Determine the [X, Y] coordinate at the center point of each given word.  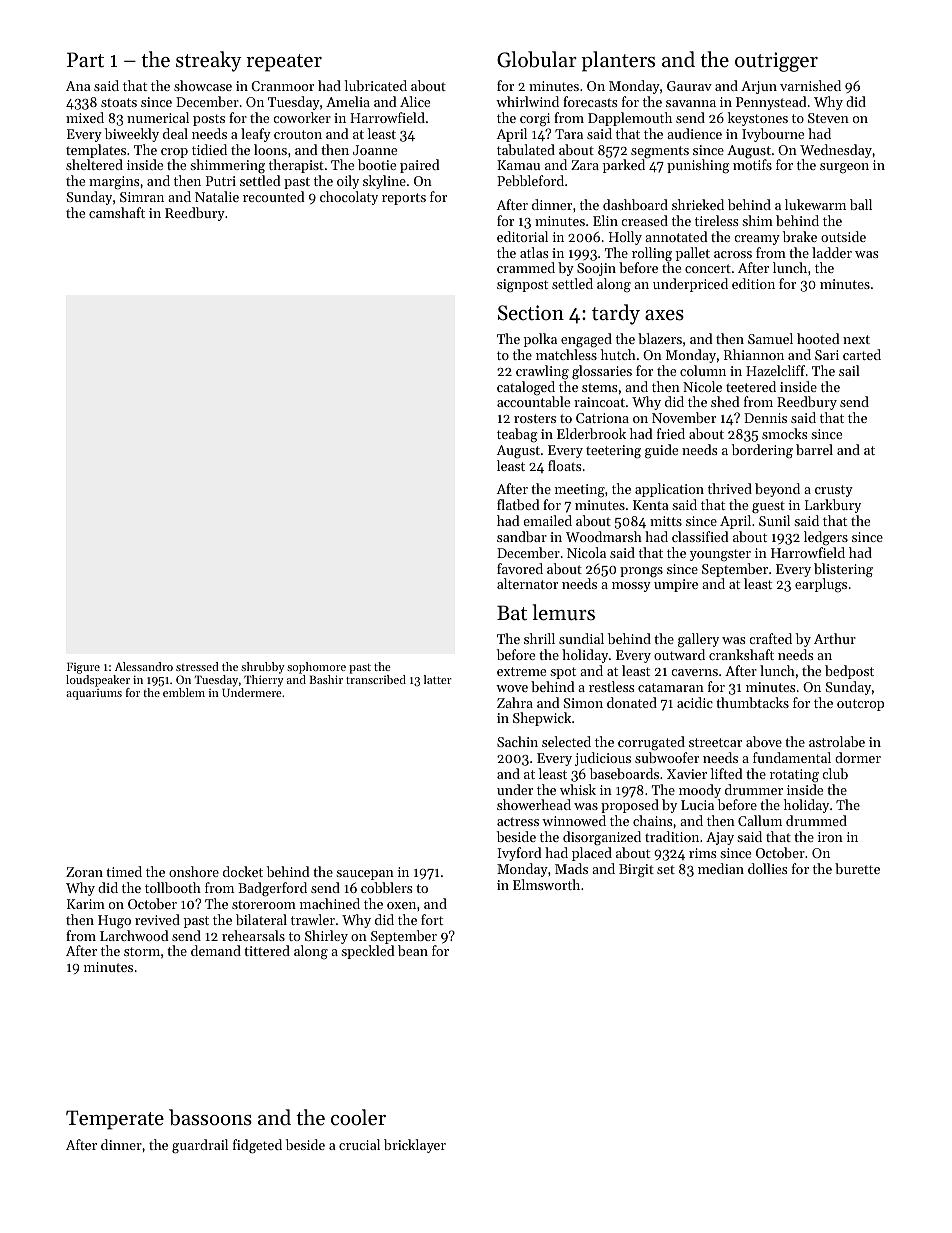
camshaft [117, 212]
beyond [777, 490]
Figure [83, 668]
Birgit [636, 871]
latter [438, 679]
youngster [720, 555]
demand [216, 950]
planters [618, 61]
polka [540, 340]
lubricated [375, 85]
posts [209, 120]
